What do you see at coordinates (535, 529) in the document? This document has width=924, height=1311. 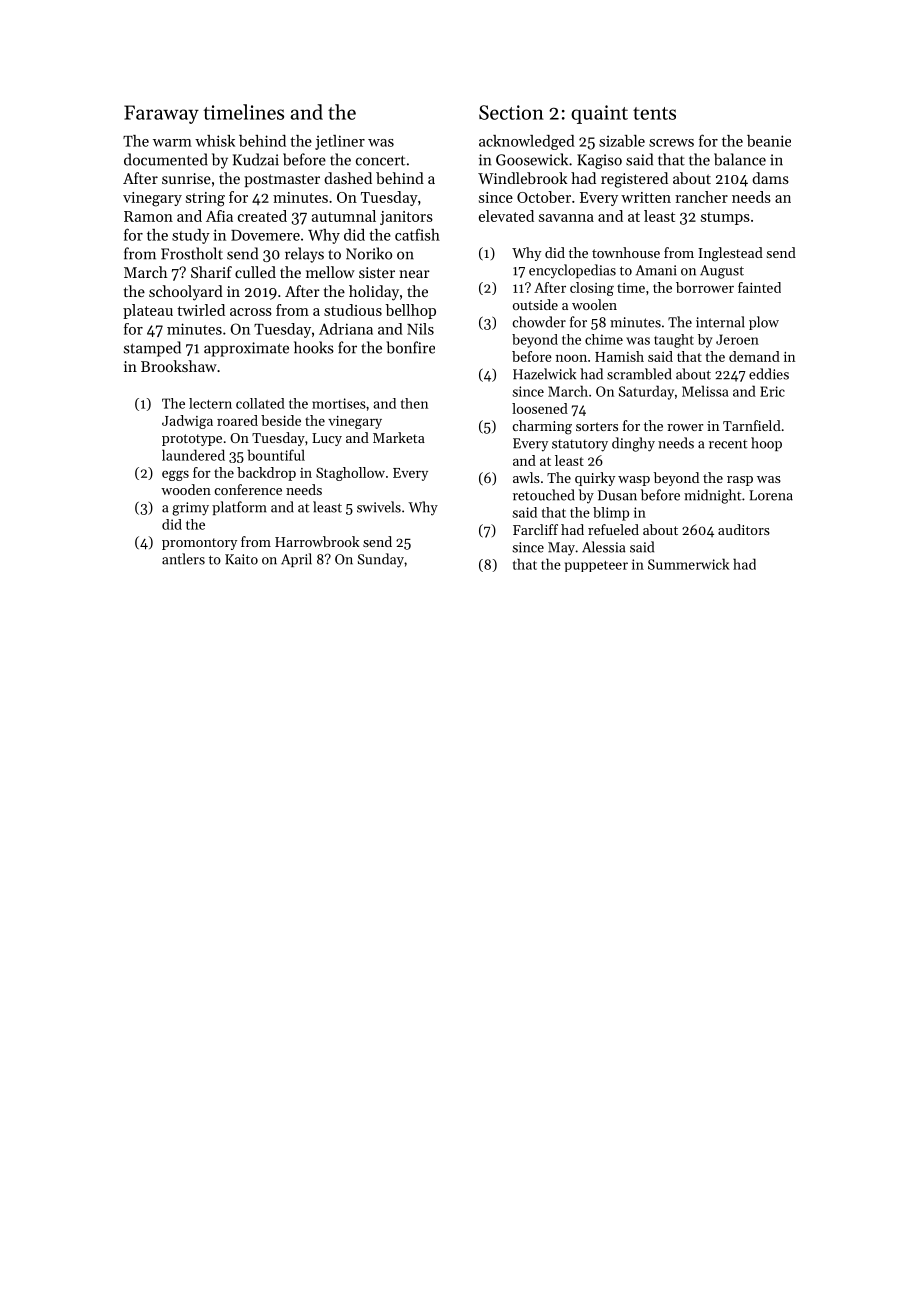 I see `Farcliff` at bounding box center [535, 529].
